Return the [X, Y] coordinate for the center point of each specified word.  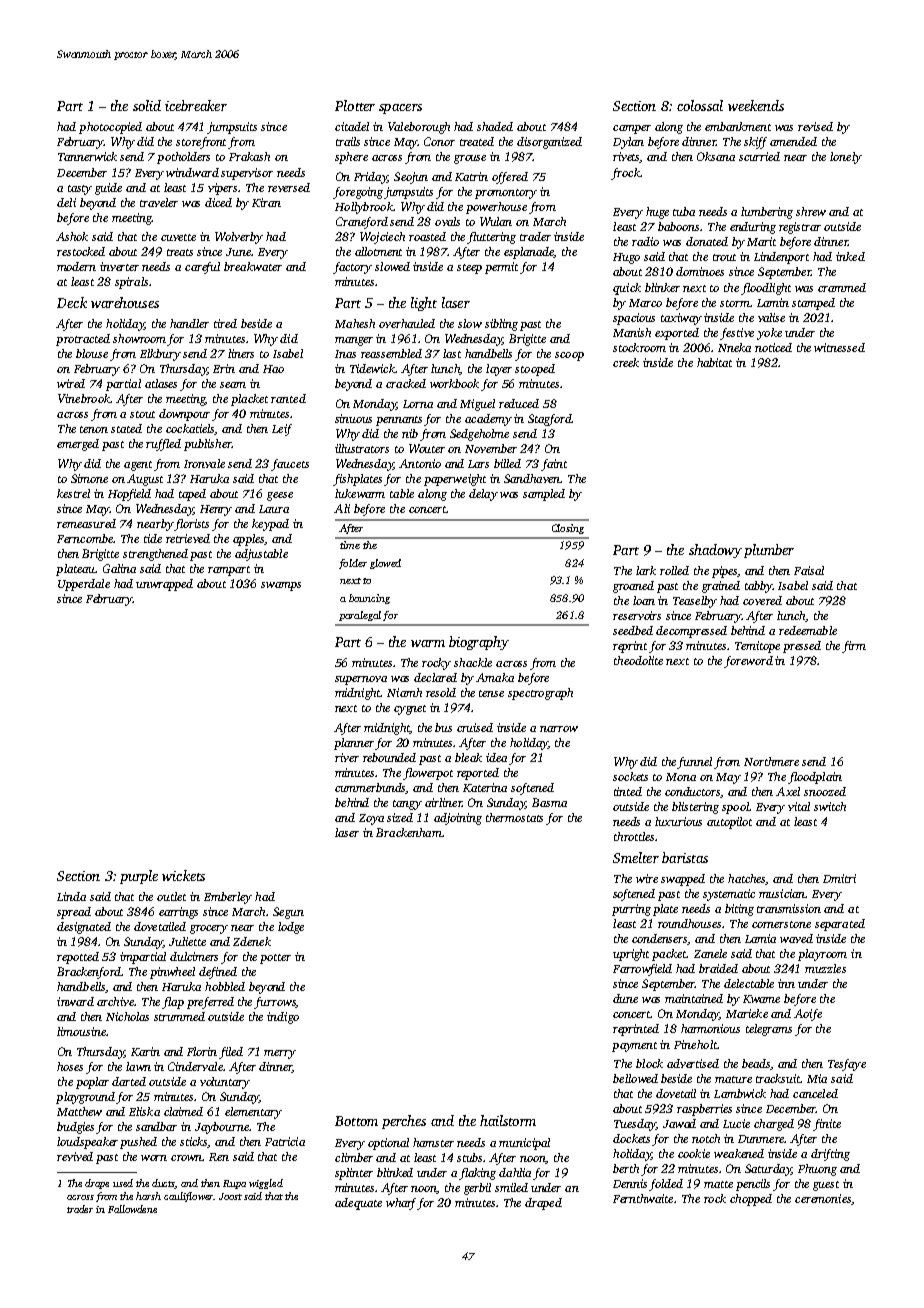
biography [479, 643]
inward [75, 1001]
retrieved [188, 538]
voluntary [225, 1083]
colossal [700, 105]
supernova [361, 680]
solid [147, 105]
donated [707, 241]
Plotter [355, 105]
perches [404, 1122]
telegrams [769, 1030]
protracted [83, 340]
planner [355, 744]
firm [854, 647]
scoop [569, 356]
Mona [681, 777]
